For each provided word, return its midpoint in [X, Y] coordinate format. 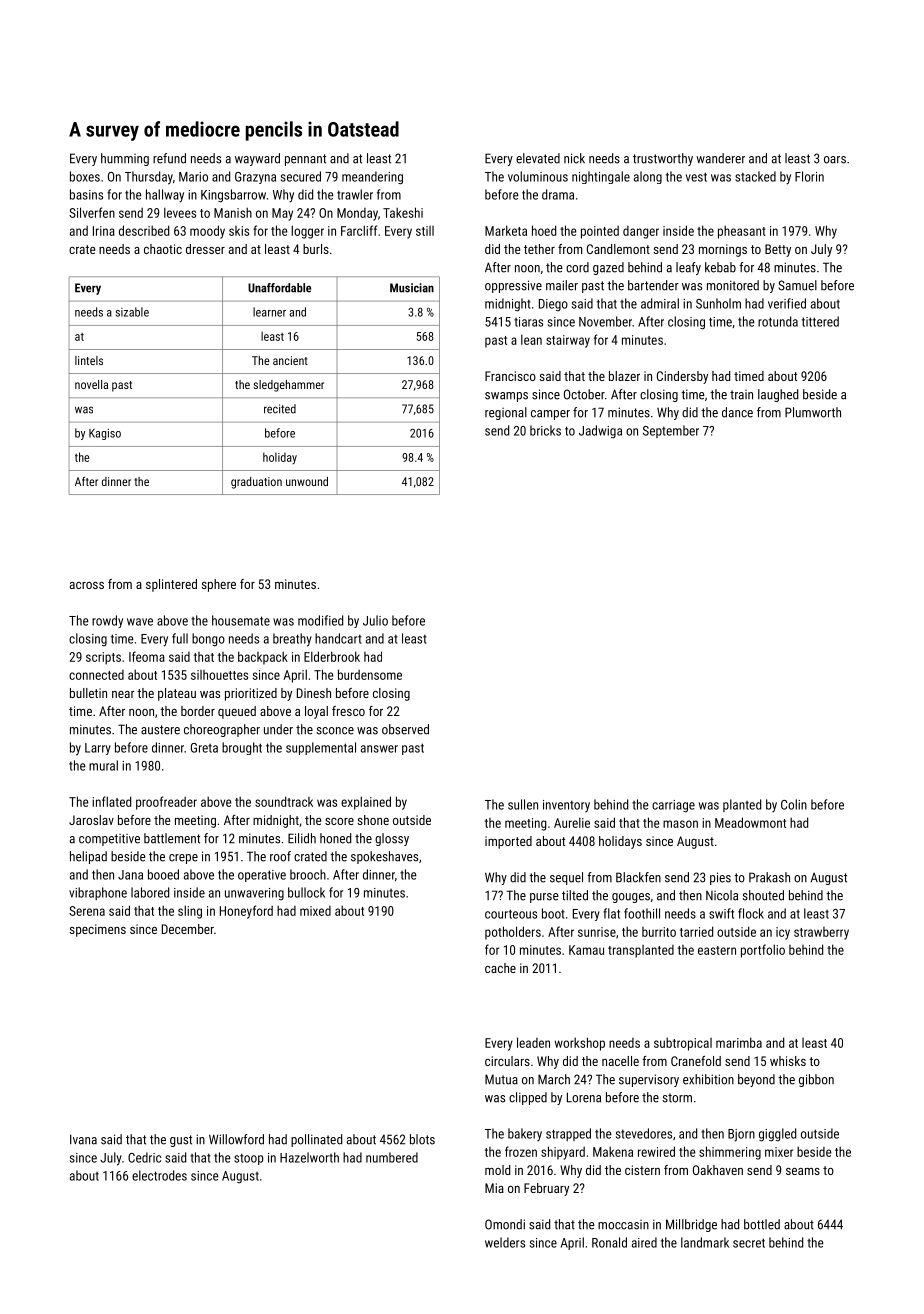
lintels [89, 360]
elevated [538, 158]
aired [644, 1242]
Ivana [83, 1139]
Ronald [609, 1242]
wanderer [720, 158]
